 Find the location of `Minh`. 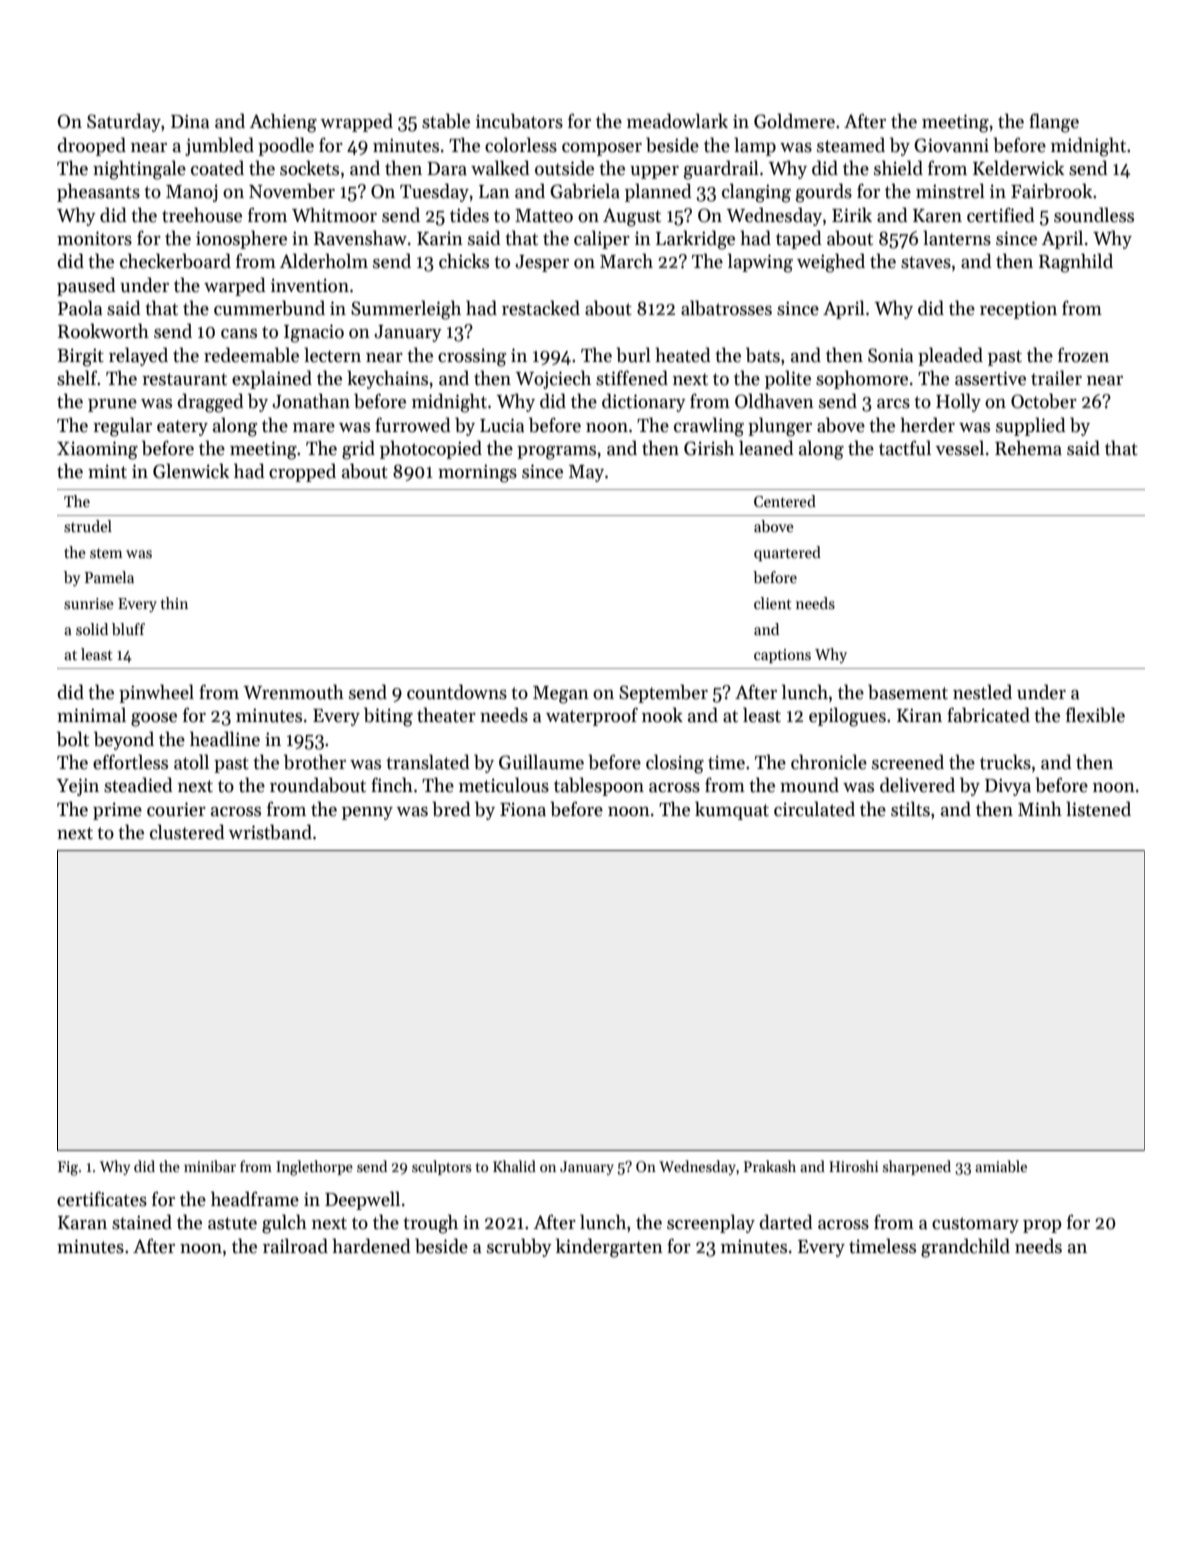

Minh is located at coordinates (1040, 808).
